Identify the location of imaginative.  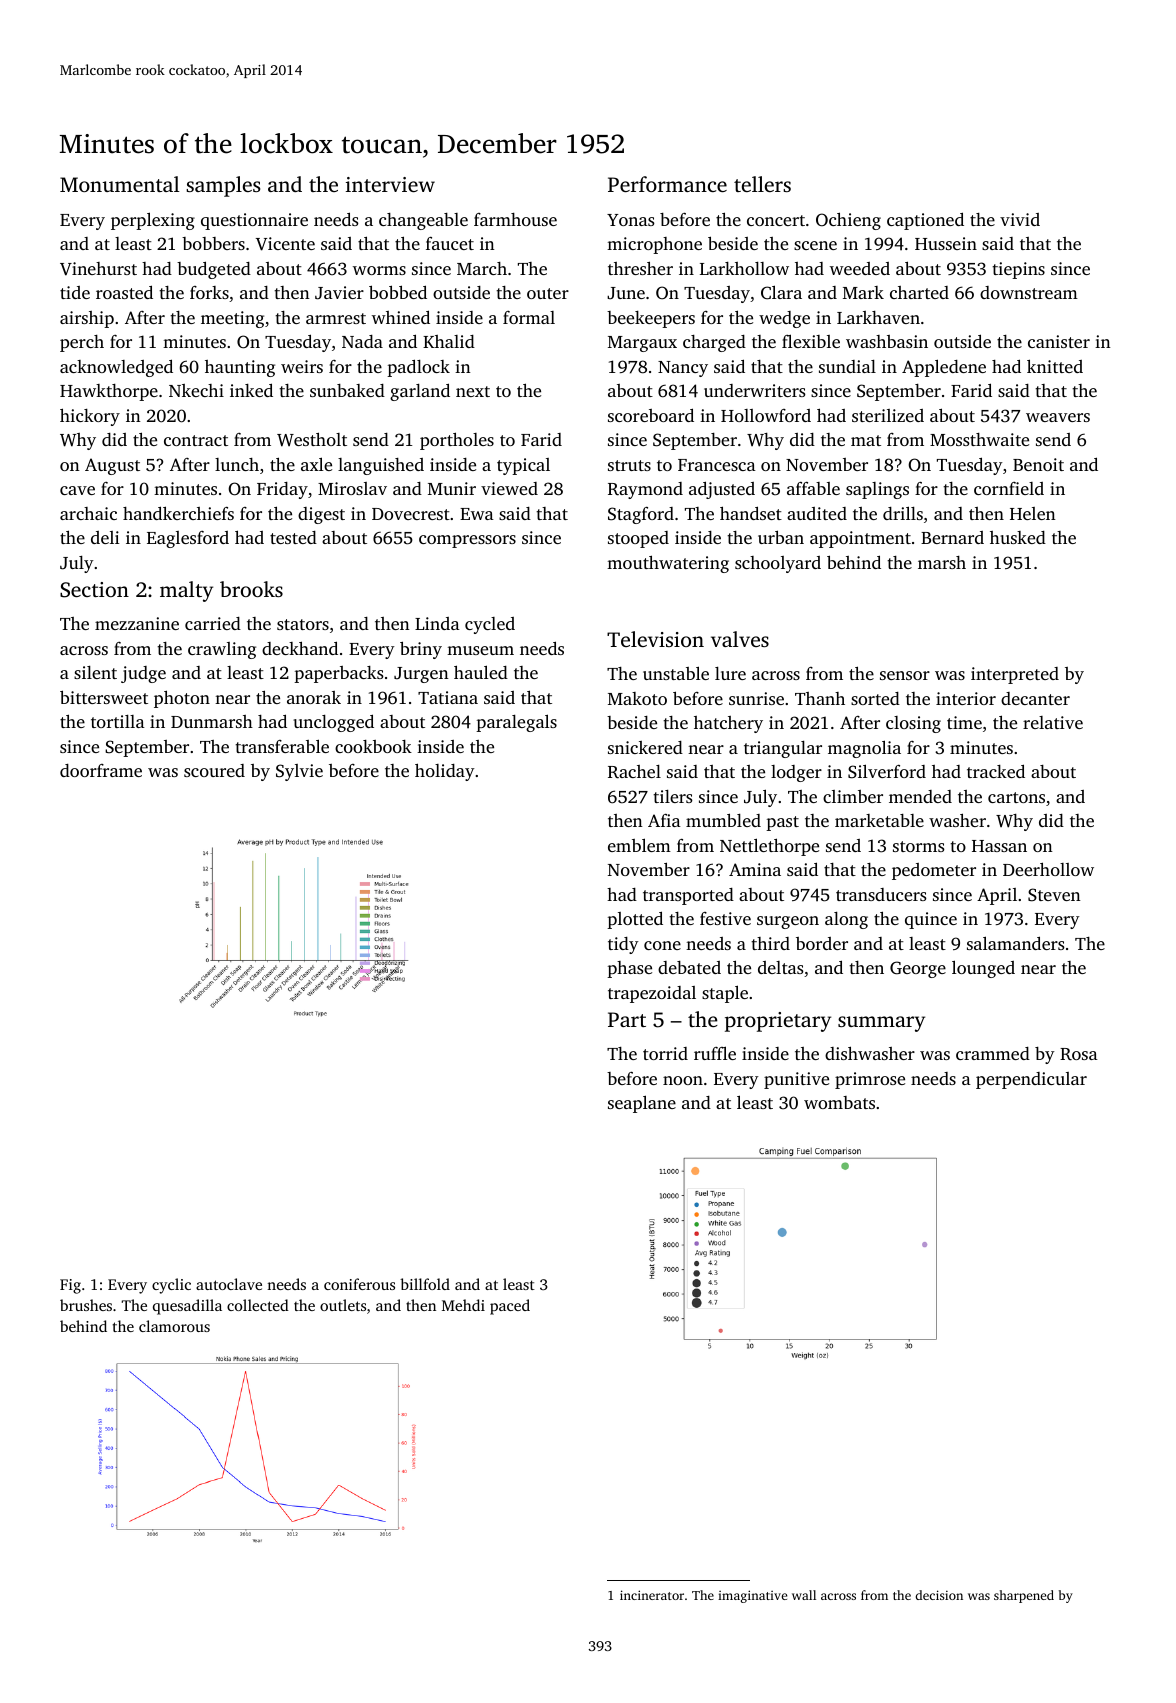
(752, 1596).
